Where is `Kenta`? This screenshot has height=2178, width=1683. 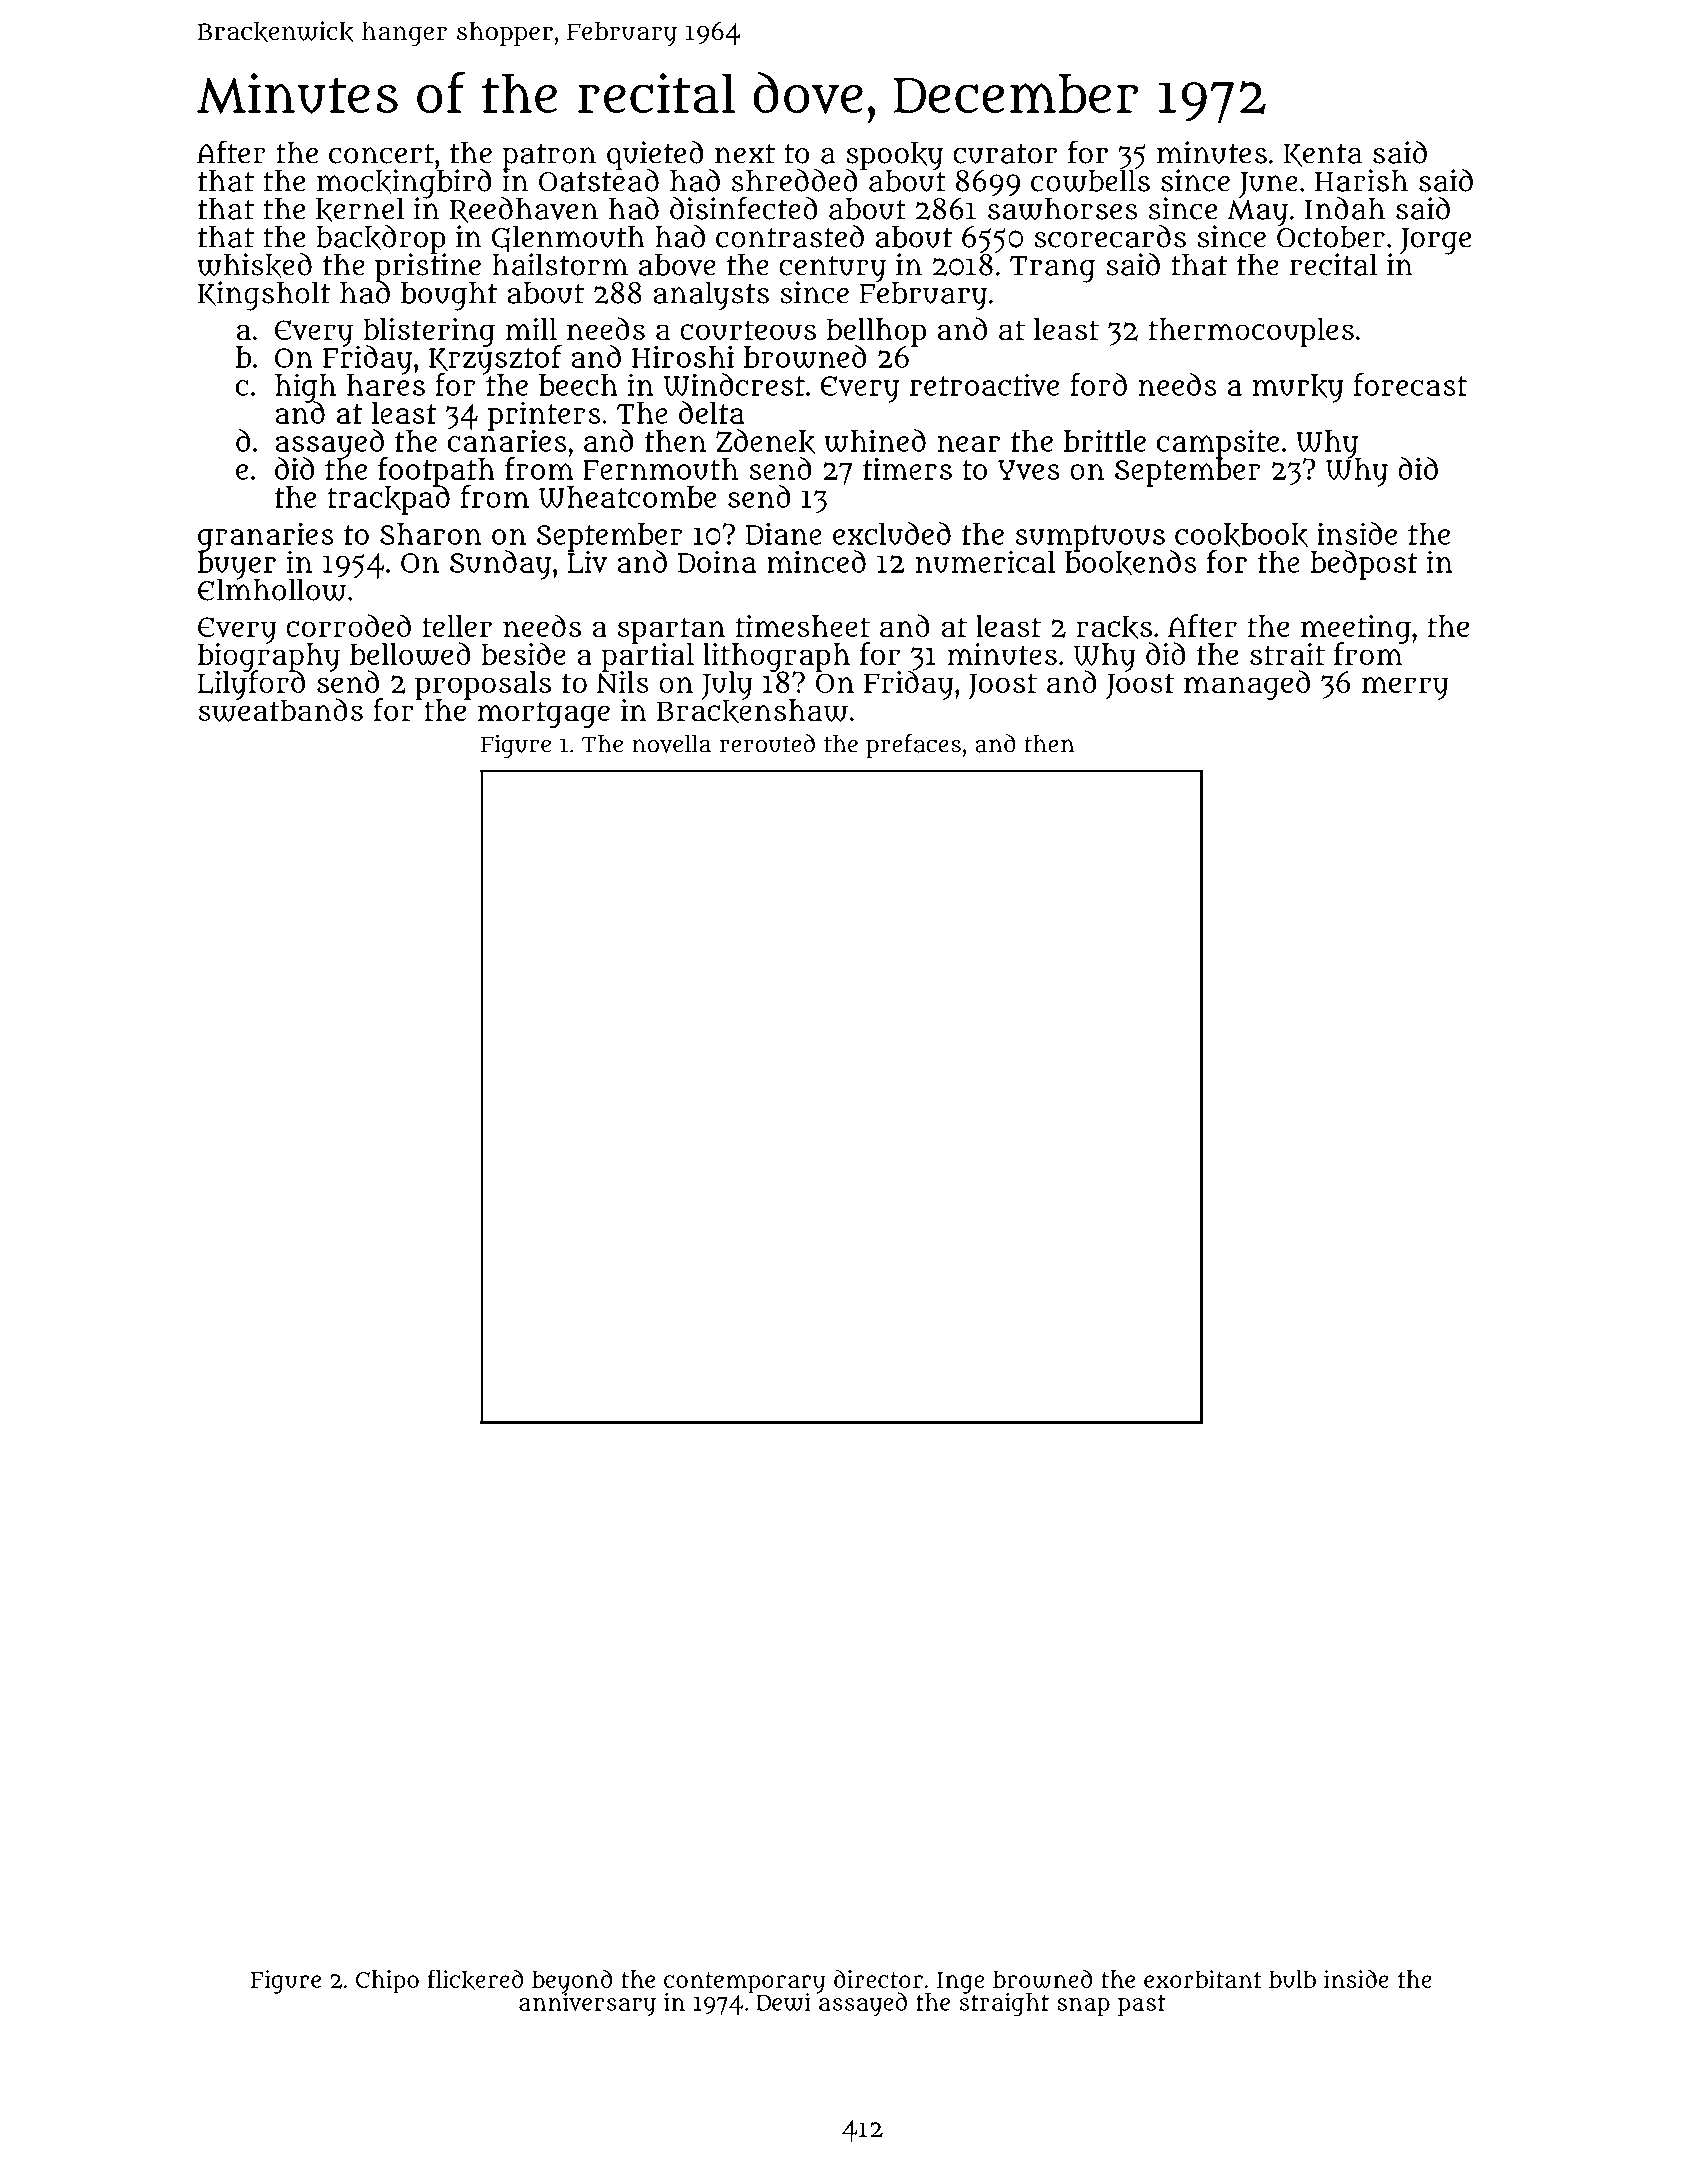
Kenta is located at coordinates (1323, 155).
